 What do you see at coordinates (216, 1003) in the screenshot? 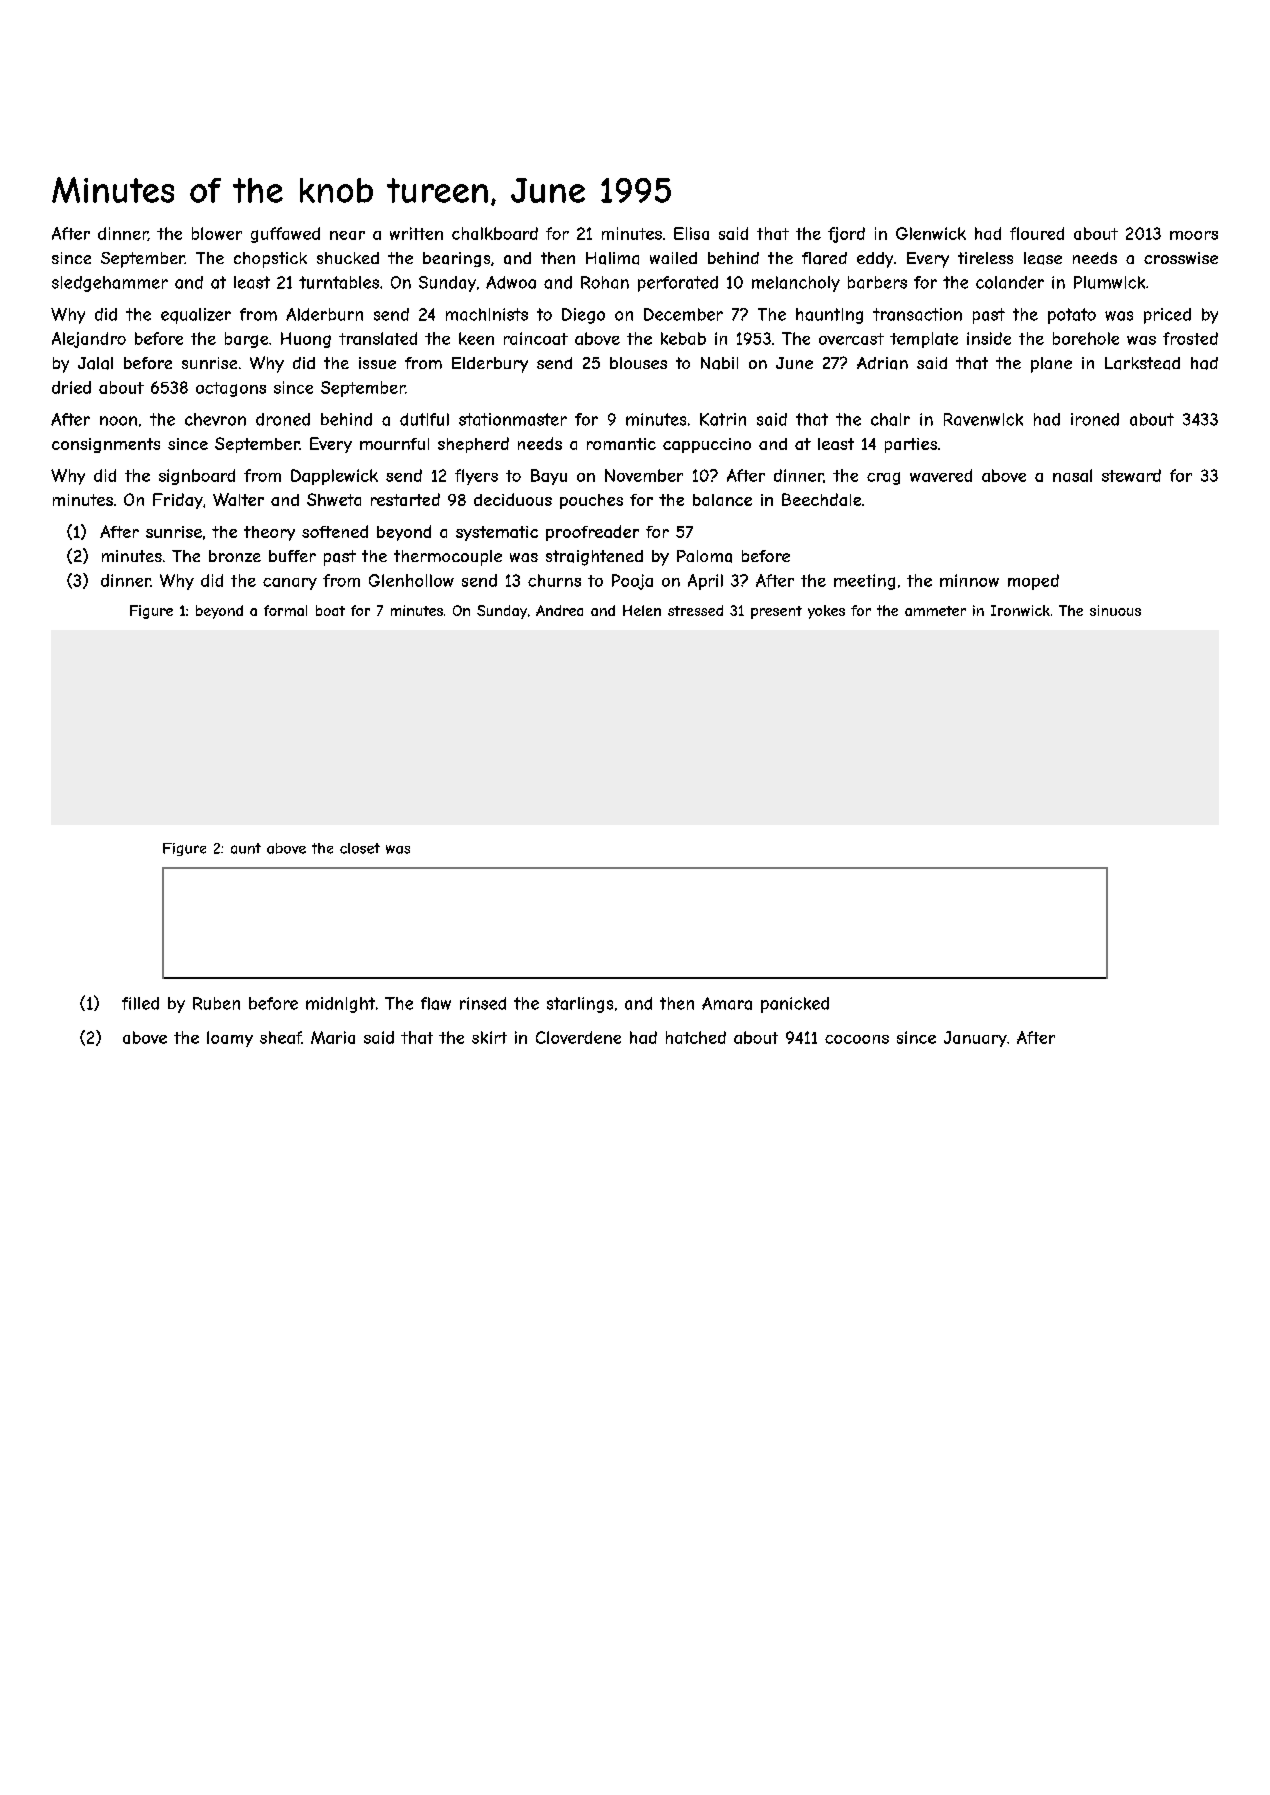
I see `Ruben` at bounding box center [216, 1003].
